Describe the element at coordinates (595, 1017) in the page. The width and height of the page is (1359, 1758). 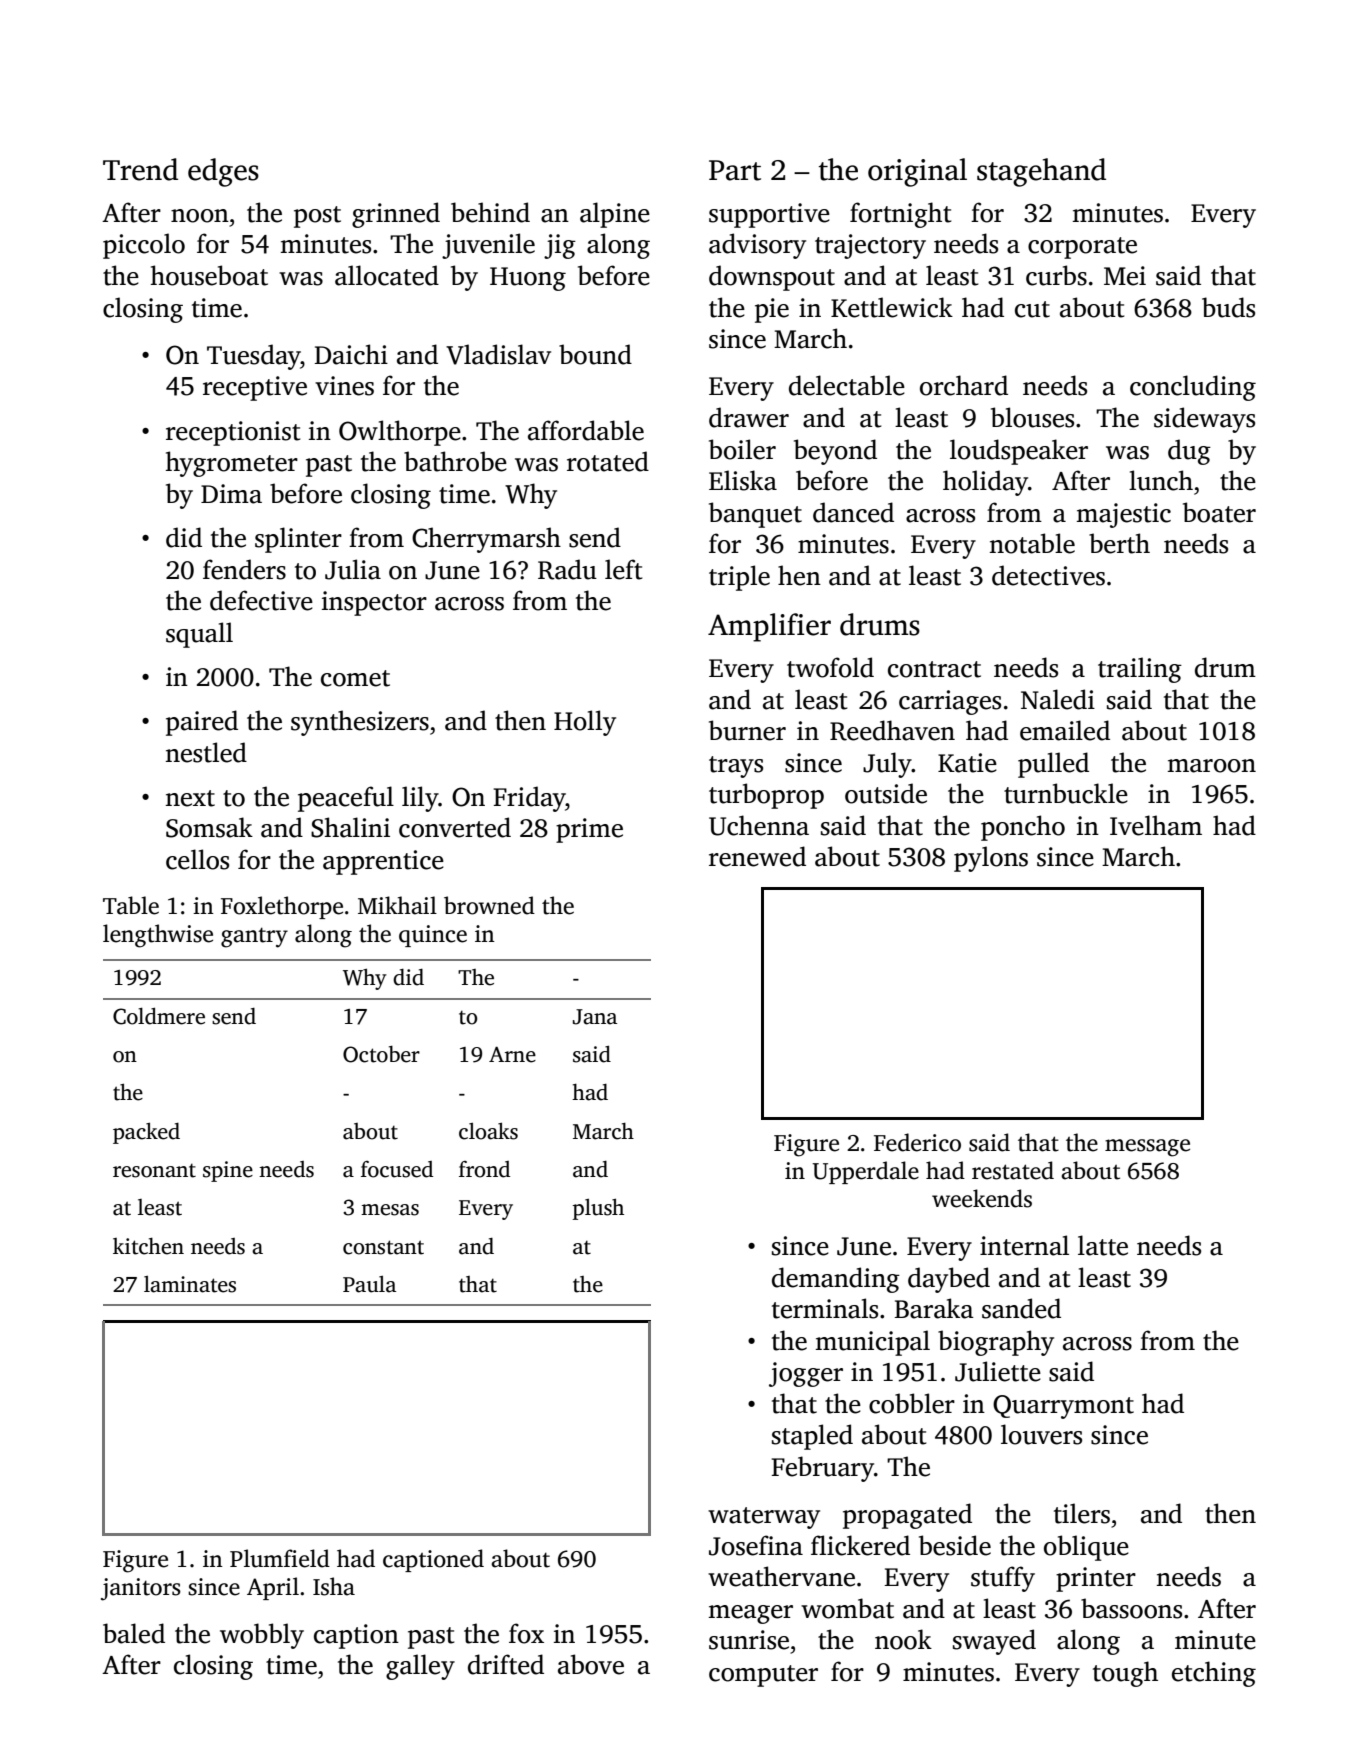
I see `Jana` at that location.
